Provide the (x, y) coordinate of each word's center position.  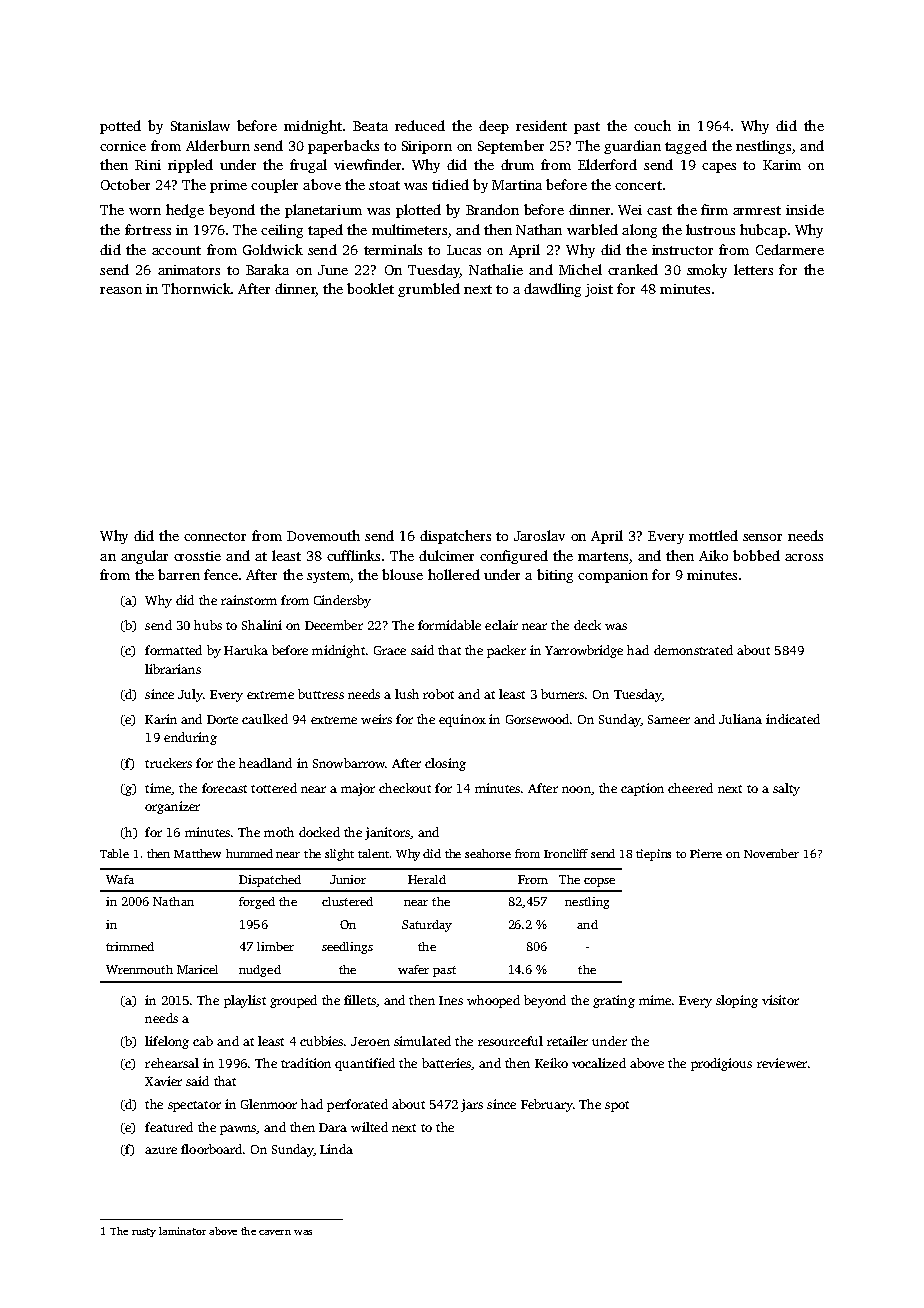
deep (494, 127)
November (771, 853)
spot (617, 1106)
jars (472, 1105)
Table (114, 853)
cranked (633, 269)
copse (599, 882)
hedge (185, 211)
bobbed (756, 555)
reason (121, 290)
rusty (144, 1232)
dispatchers (455, 537)
